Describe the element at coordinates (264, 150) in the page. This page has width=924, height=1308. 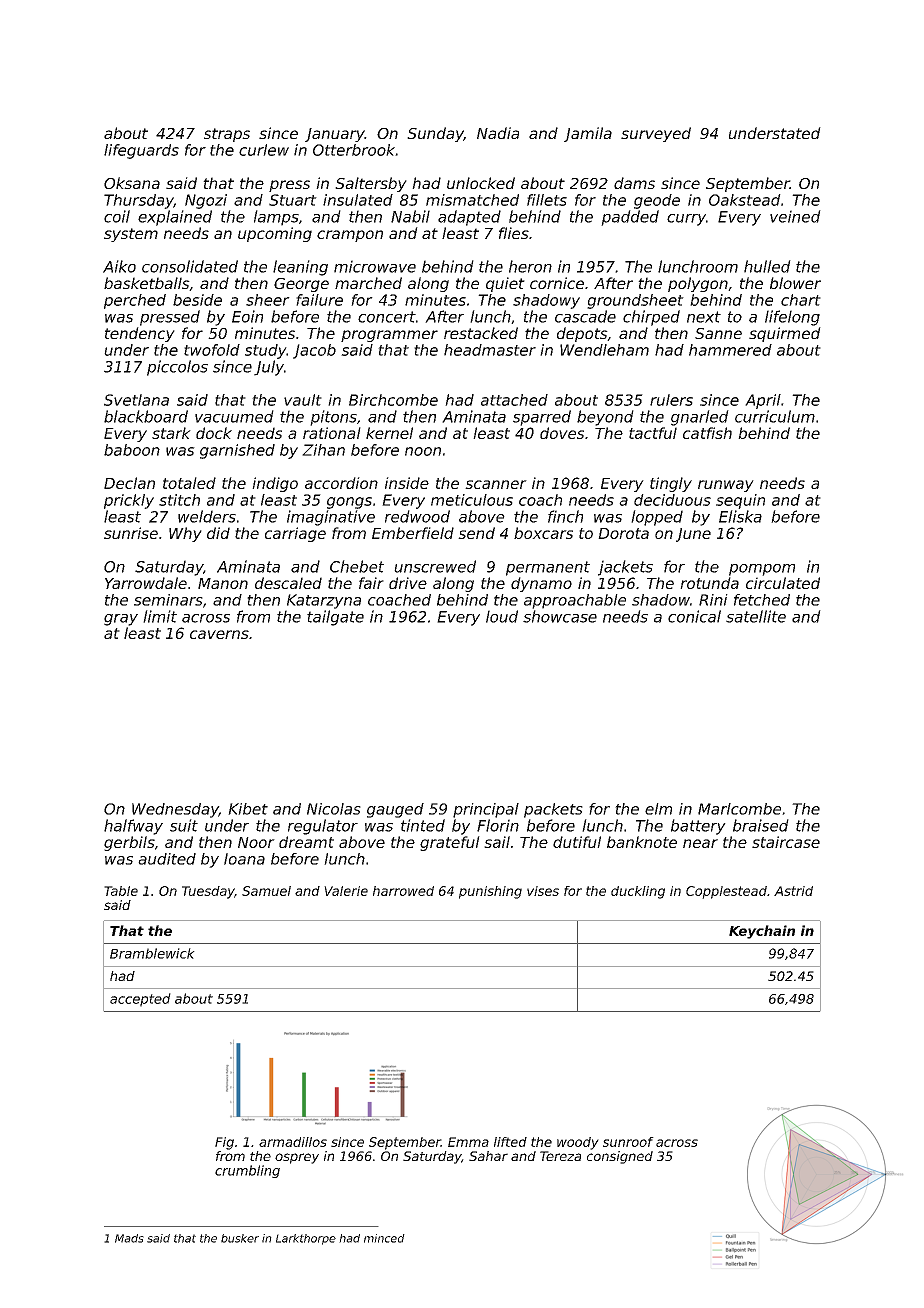
I see `curlew` at that location.
